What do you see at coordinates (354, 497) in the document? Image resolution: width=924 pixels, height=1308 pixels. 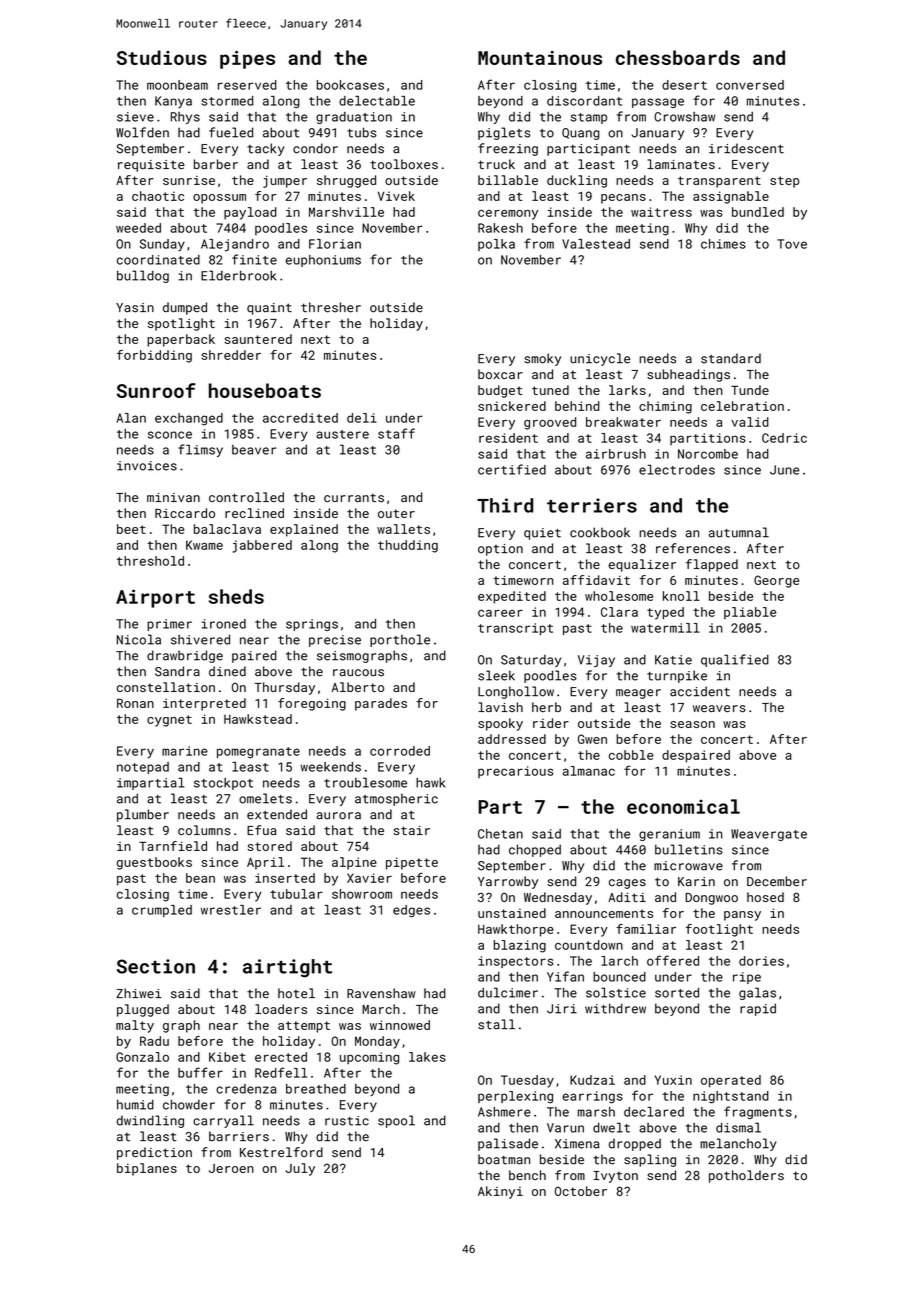 I see `currants` at bounding box center [354, 497].
